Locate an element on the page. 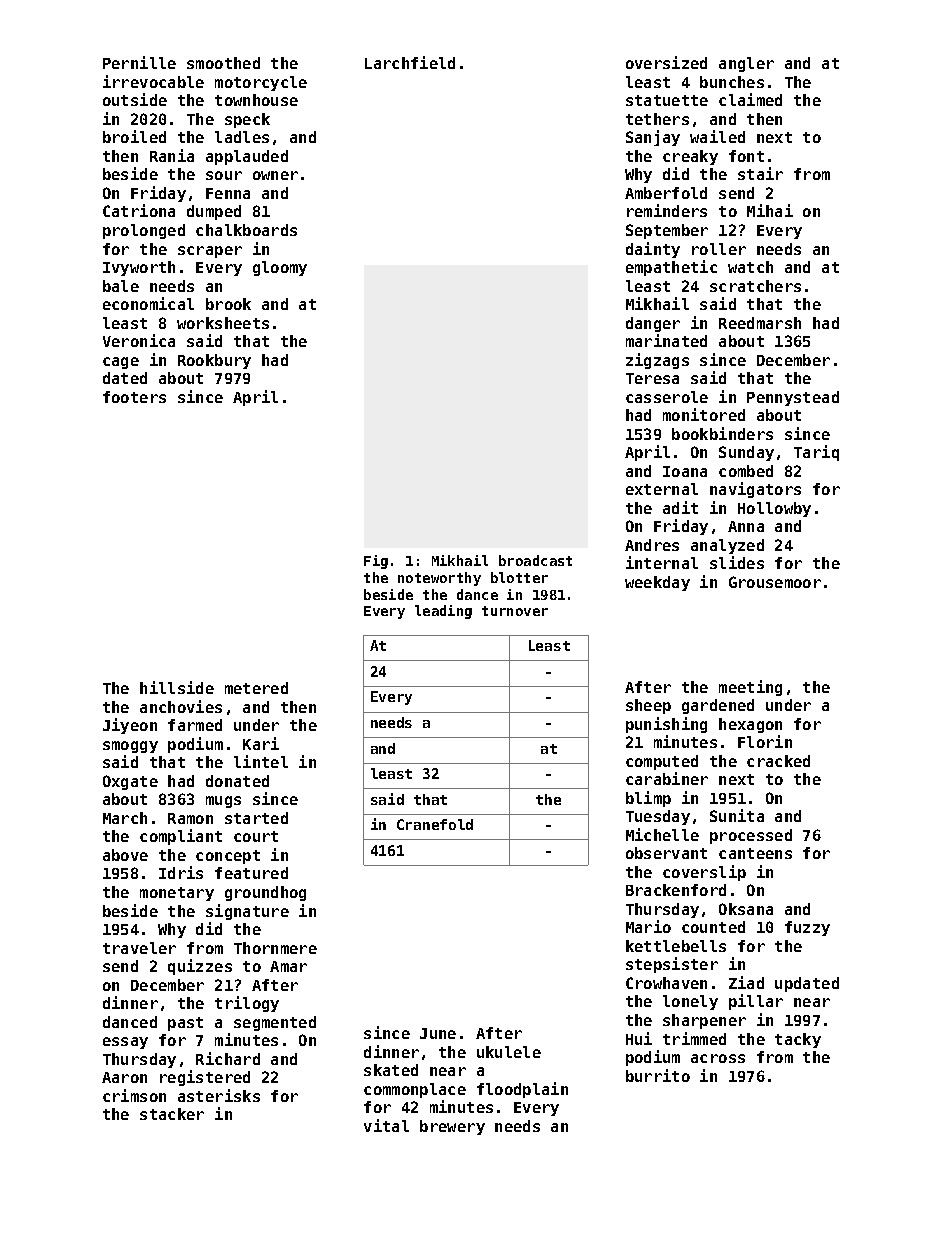  bunches is located at coordinates (732, 82).
